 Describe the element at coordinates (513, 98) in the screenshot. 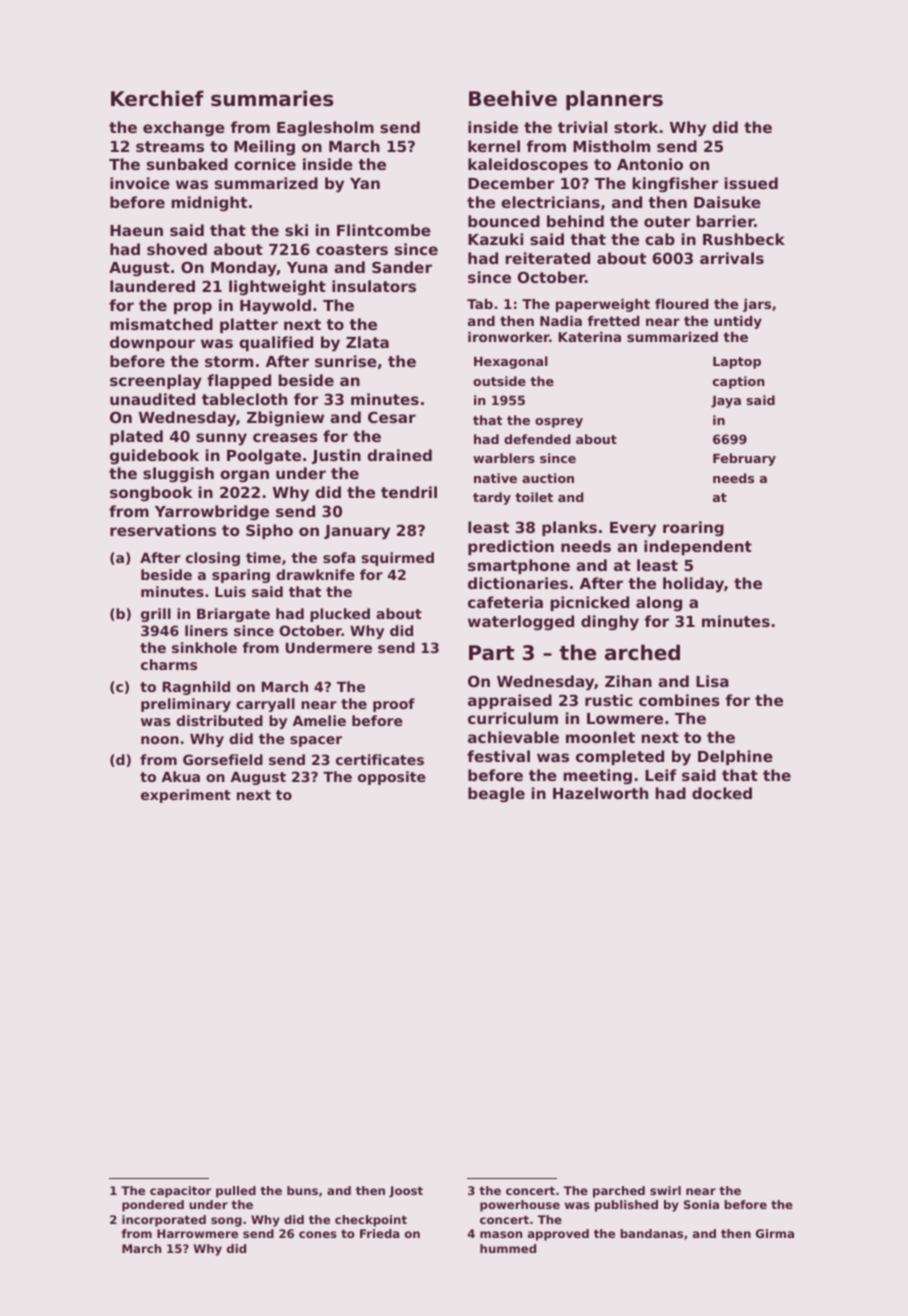

I see `Beehive` at that location.
